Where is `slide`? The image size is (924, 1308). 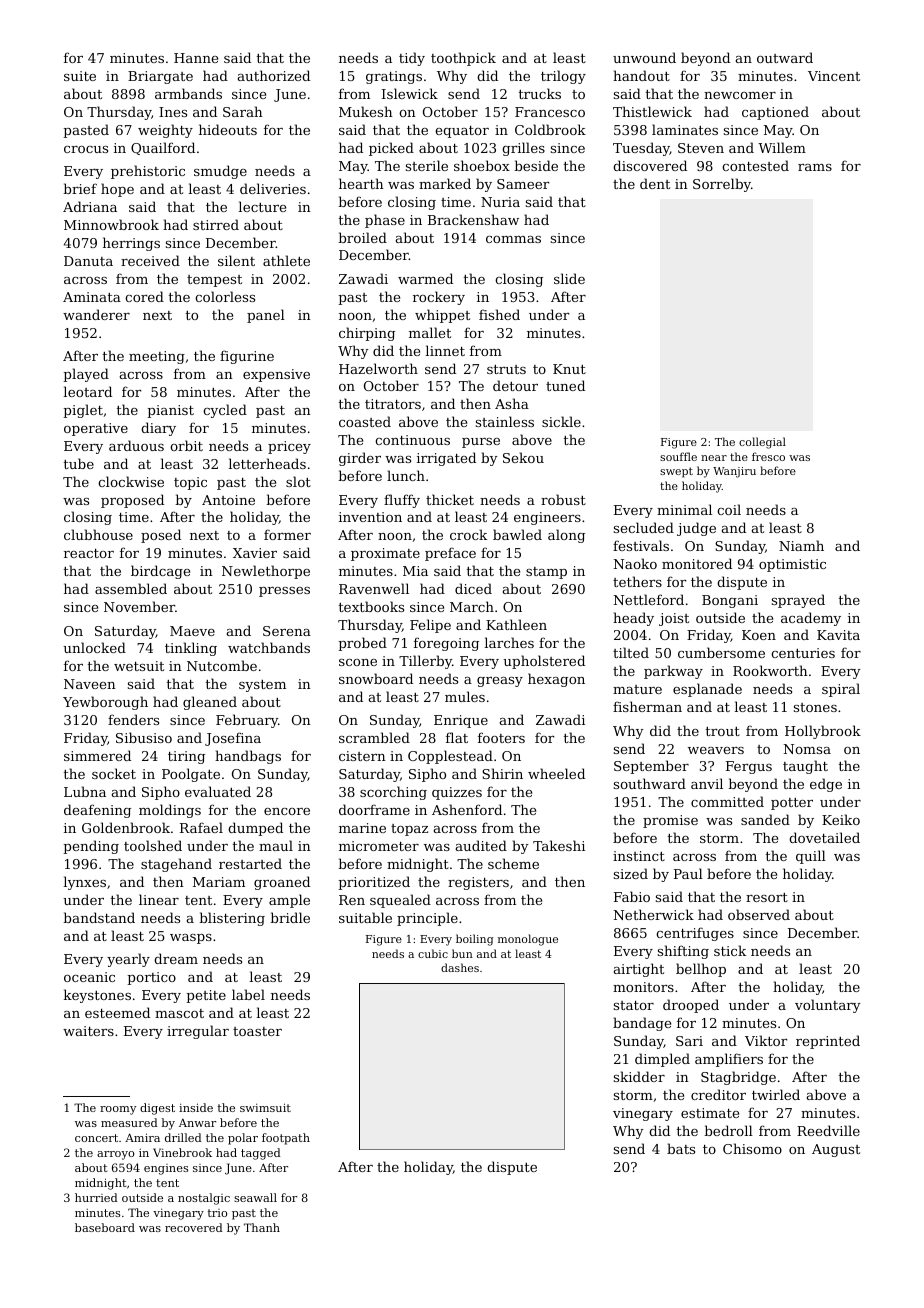
slide is located at coordinates (569, 278).
